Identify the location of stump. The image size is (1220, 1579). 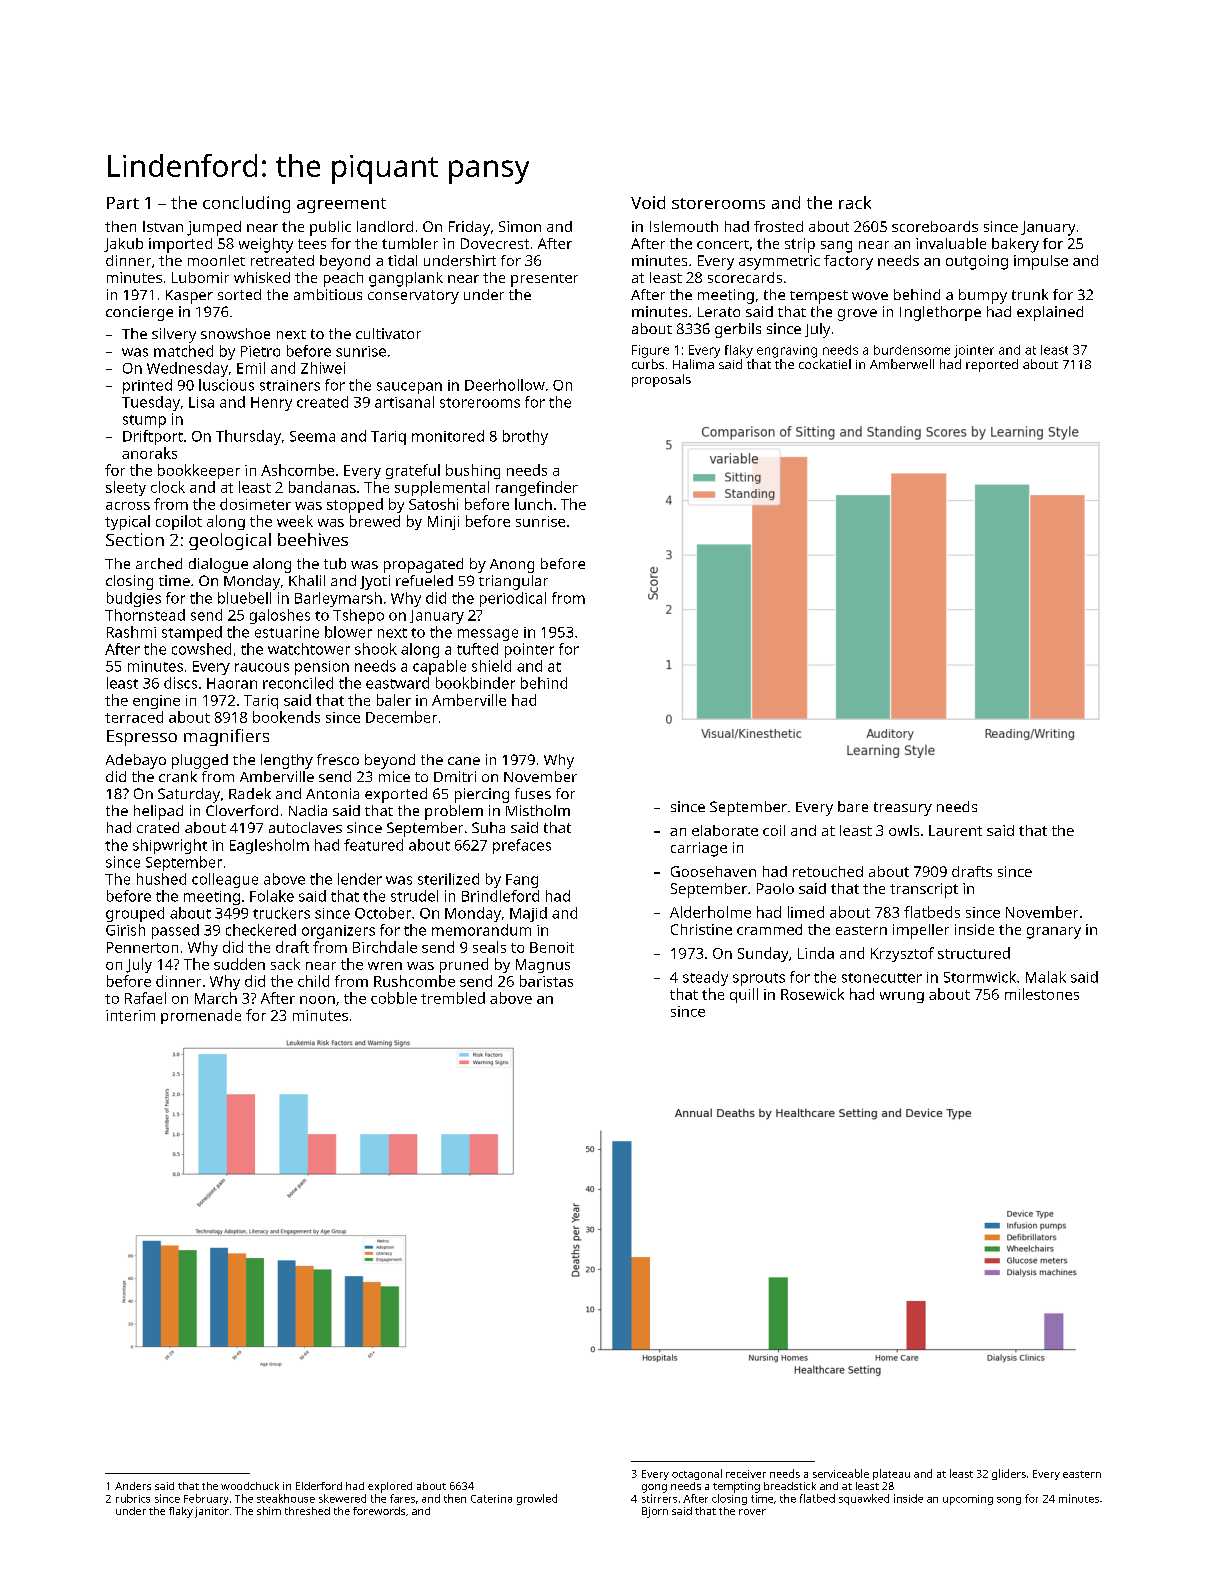
(144, 421).
